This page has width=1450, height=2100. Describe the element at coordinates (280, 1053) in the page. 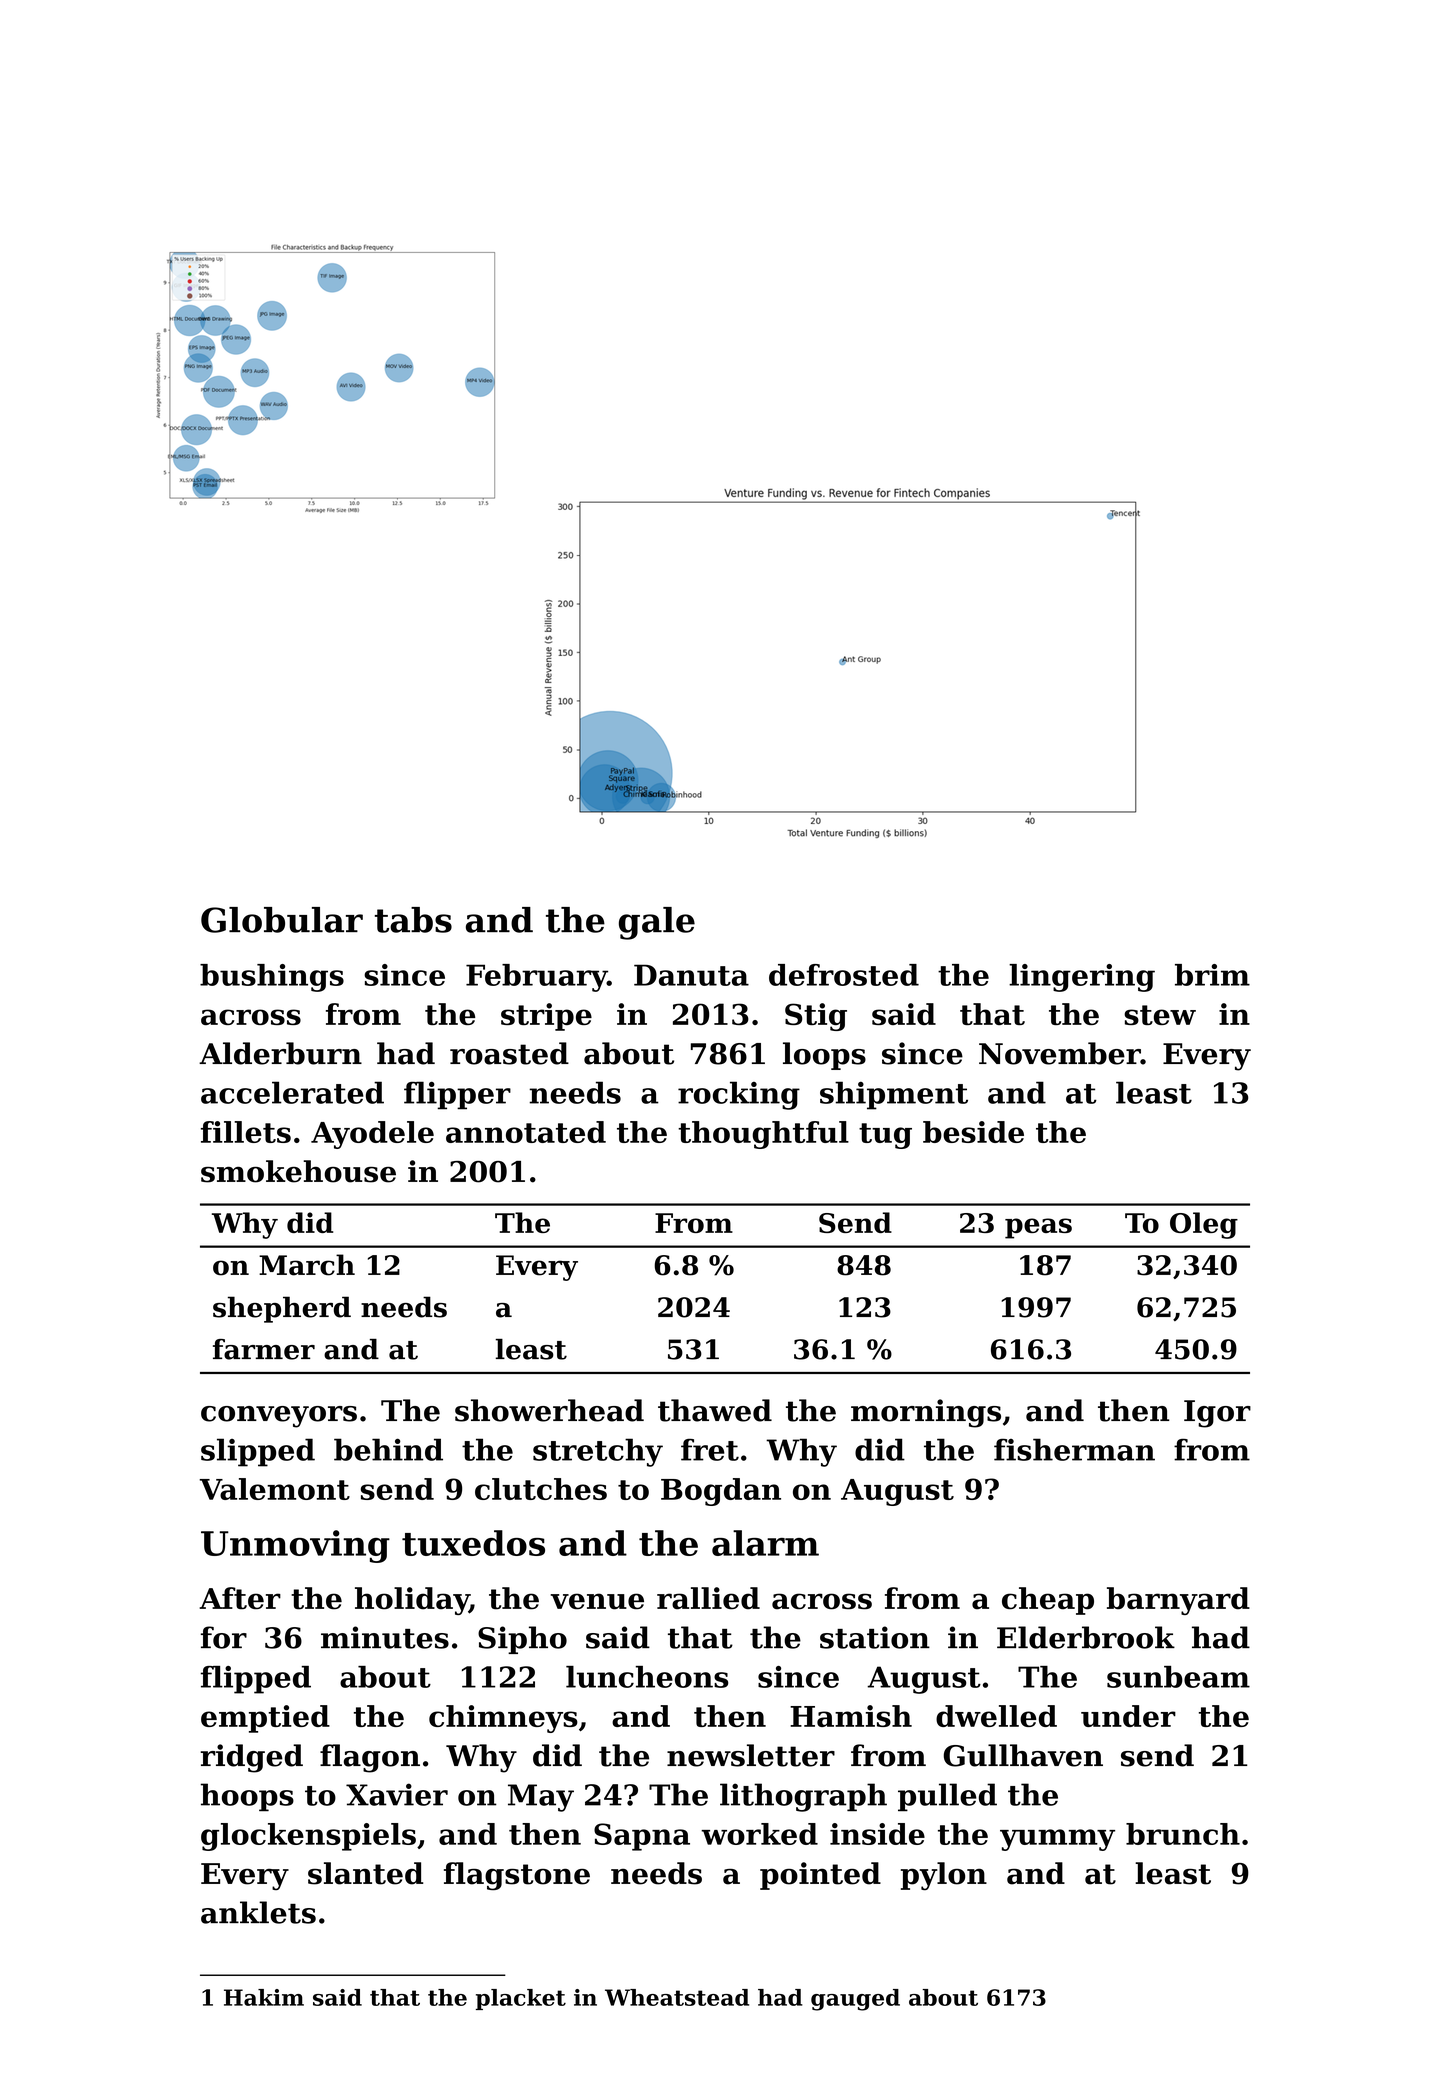

I see `Alderburn` at that location.
